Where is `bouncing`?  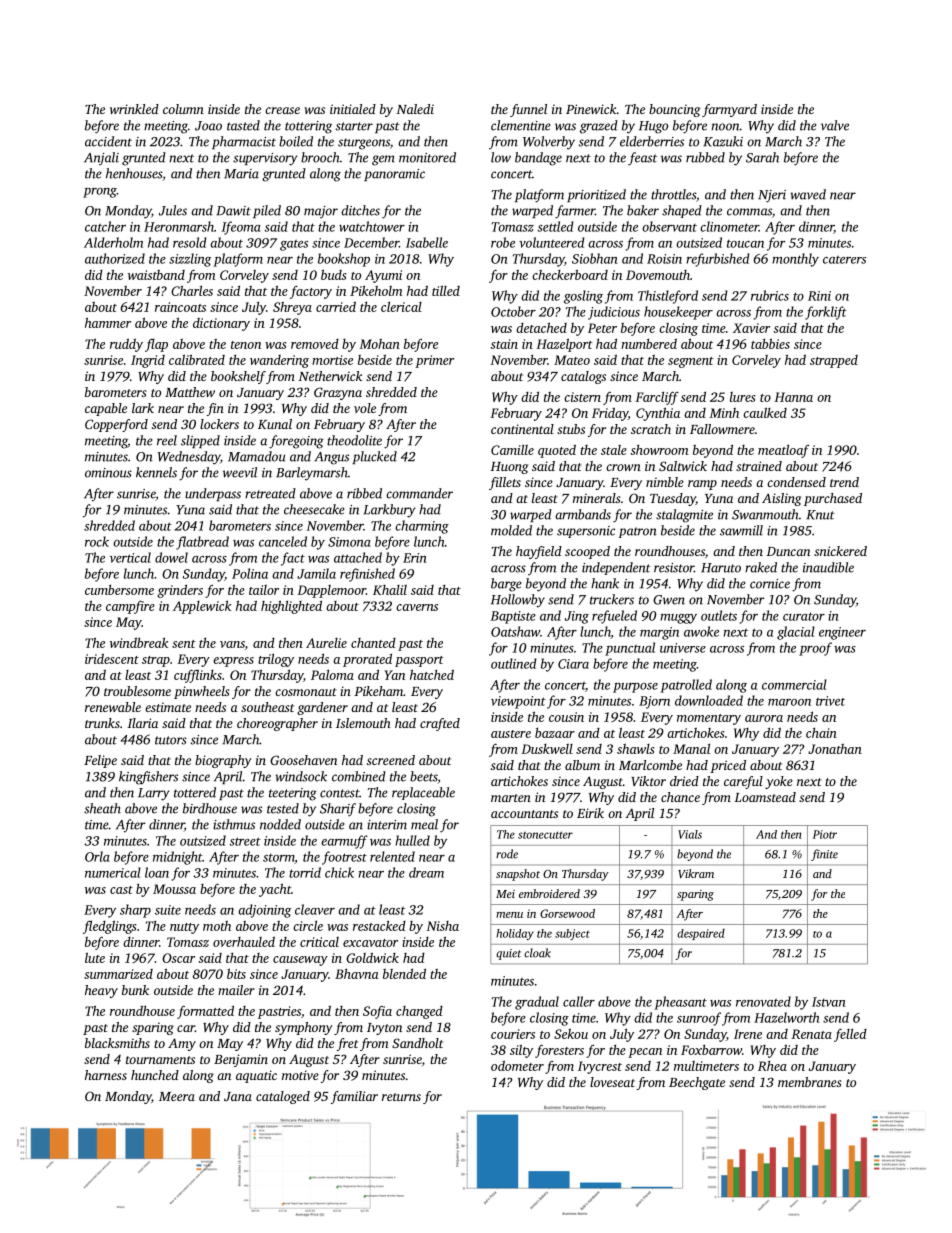 bouncing is located at coordinates (674, 110).
